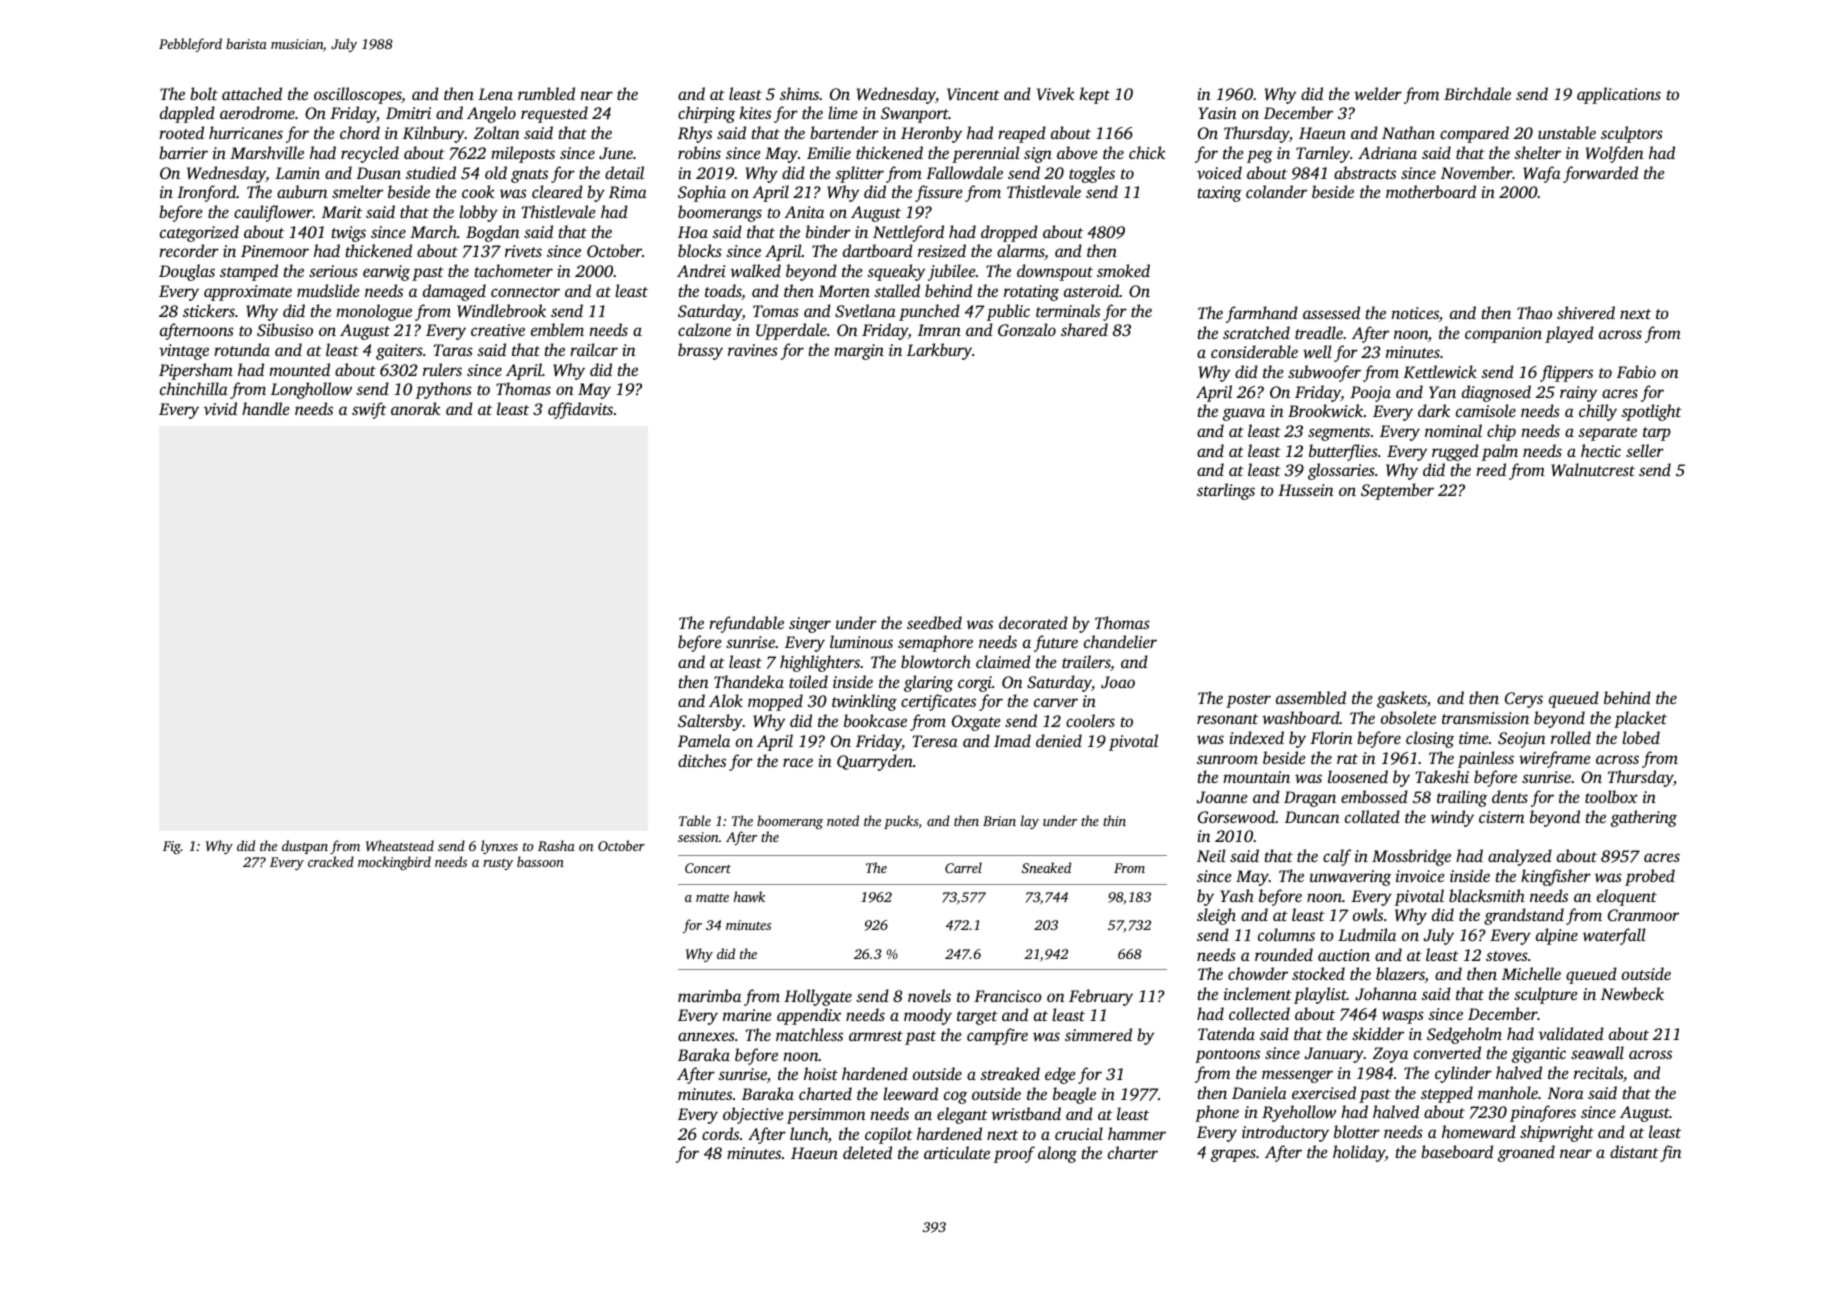 The height and width of the screenshot is (1305, 1845). I want to click on dents, so click(1510, 796).
